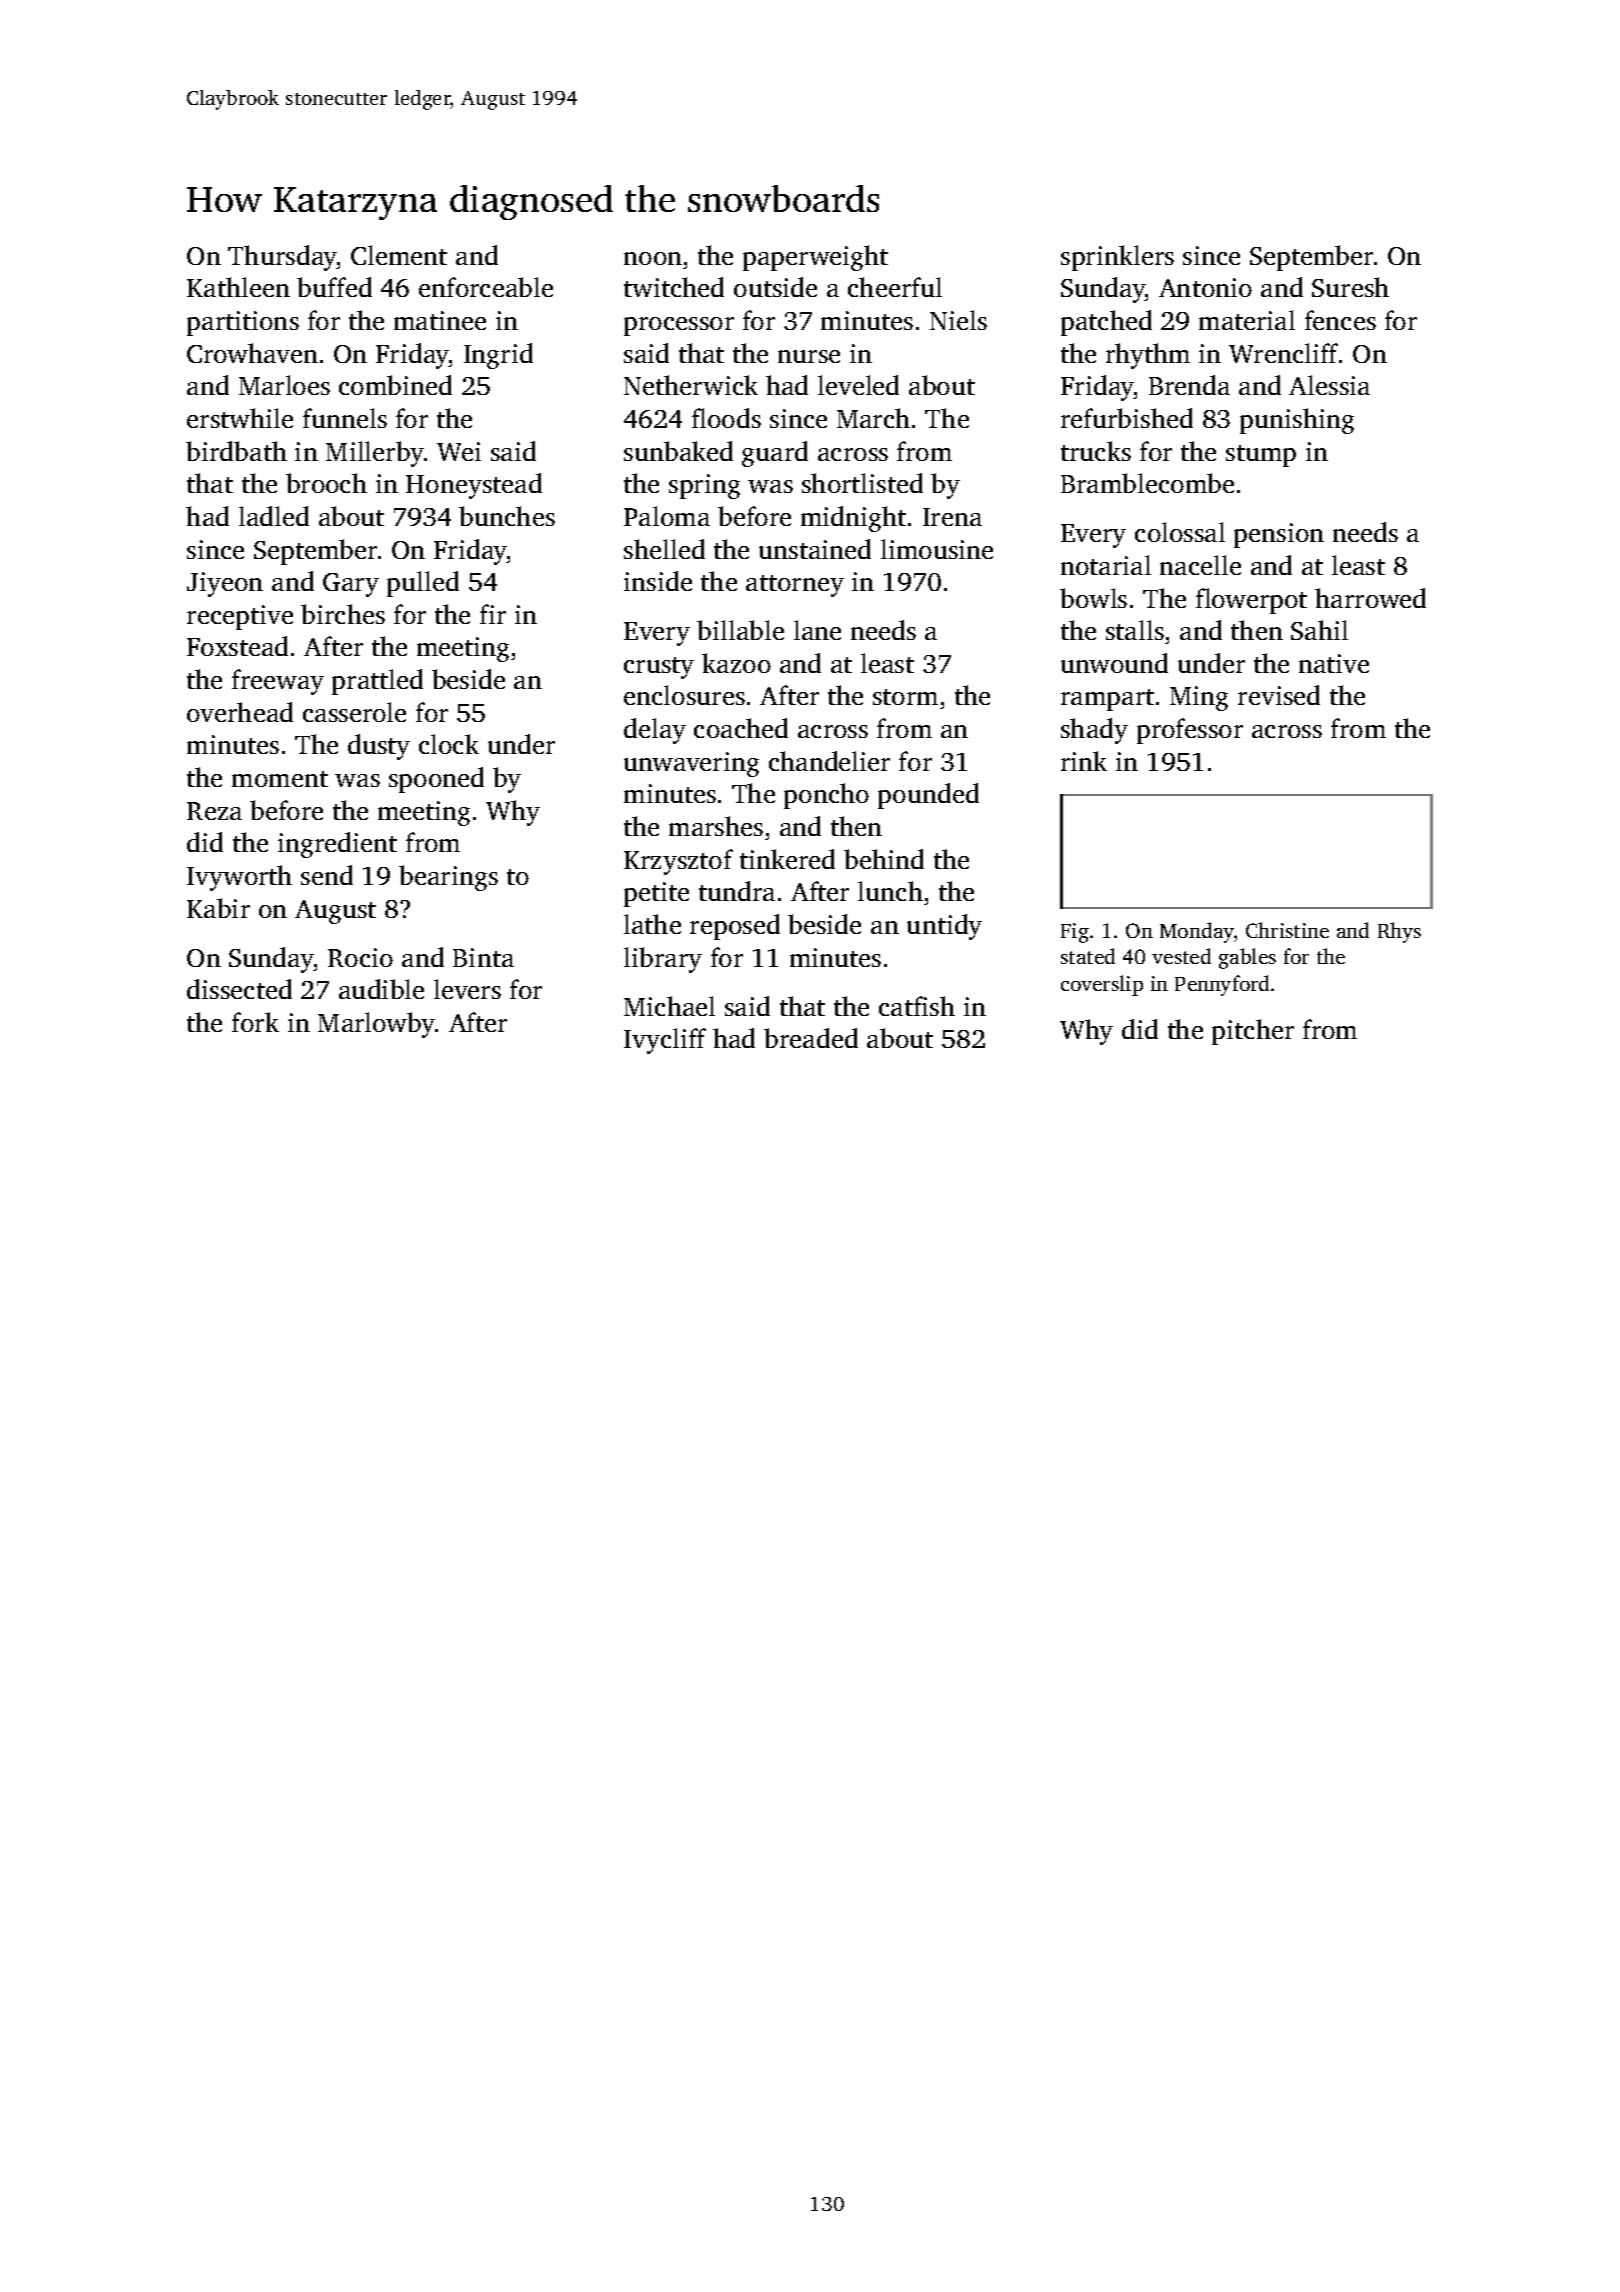 This screenshot has height=2292, width=1620. I want to click on paperweight, so click(815, 258).
